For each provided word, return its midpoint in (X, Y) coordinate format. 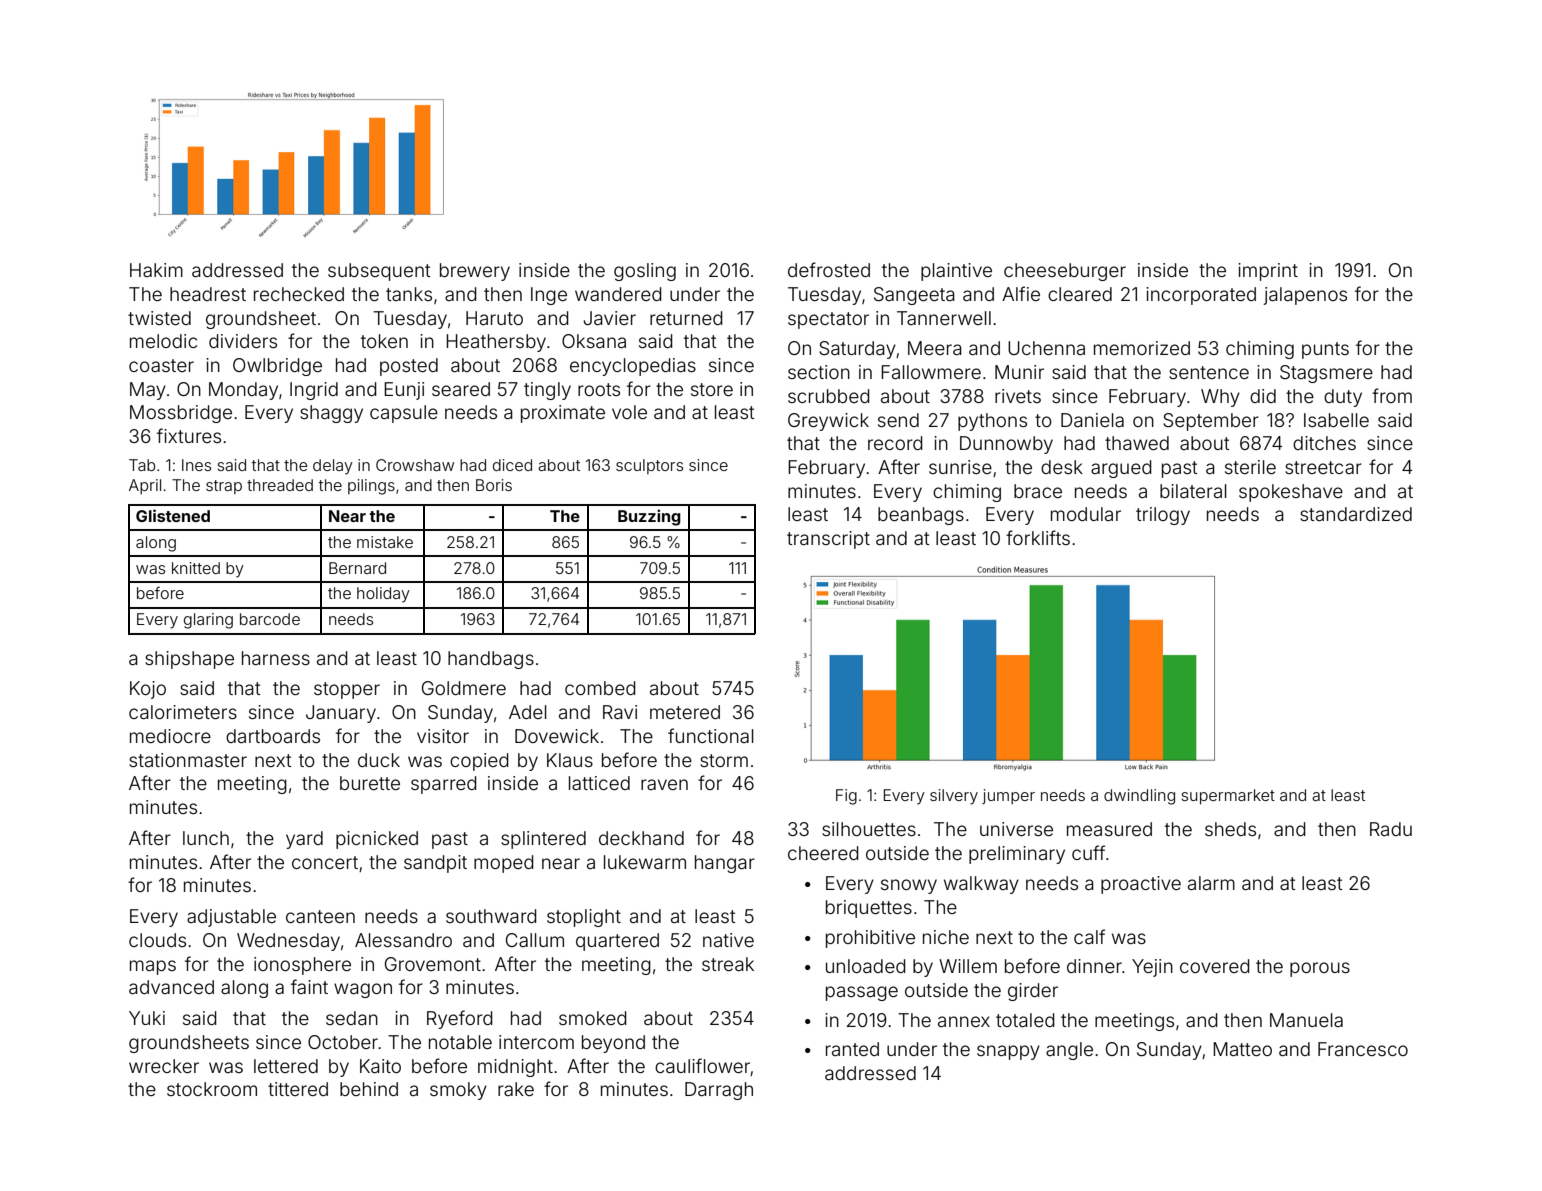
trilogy (1163, 516)
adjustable (231, 918)
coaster (161, 365)
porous (1320, 969)
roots (599, 389)
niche (946, 937)
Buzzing (649, 517)
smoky (458, 1091)
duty (1343, 398)
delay (333, 467)
